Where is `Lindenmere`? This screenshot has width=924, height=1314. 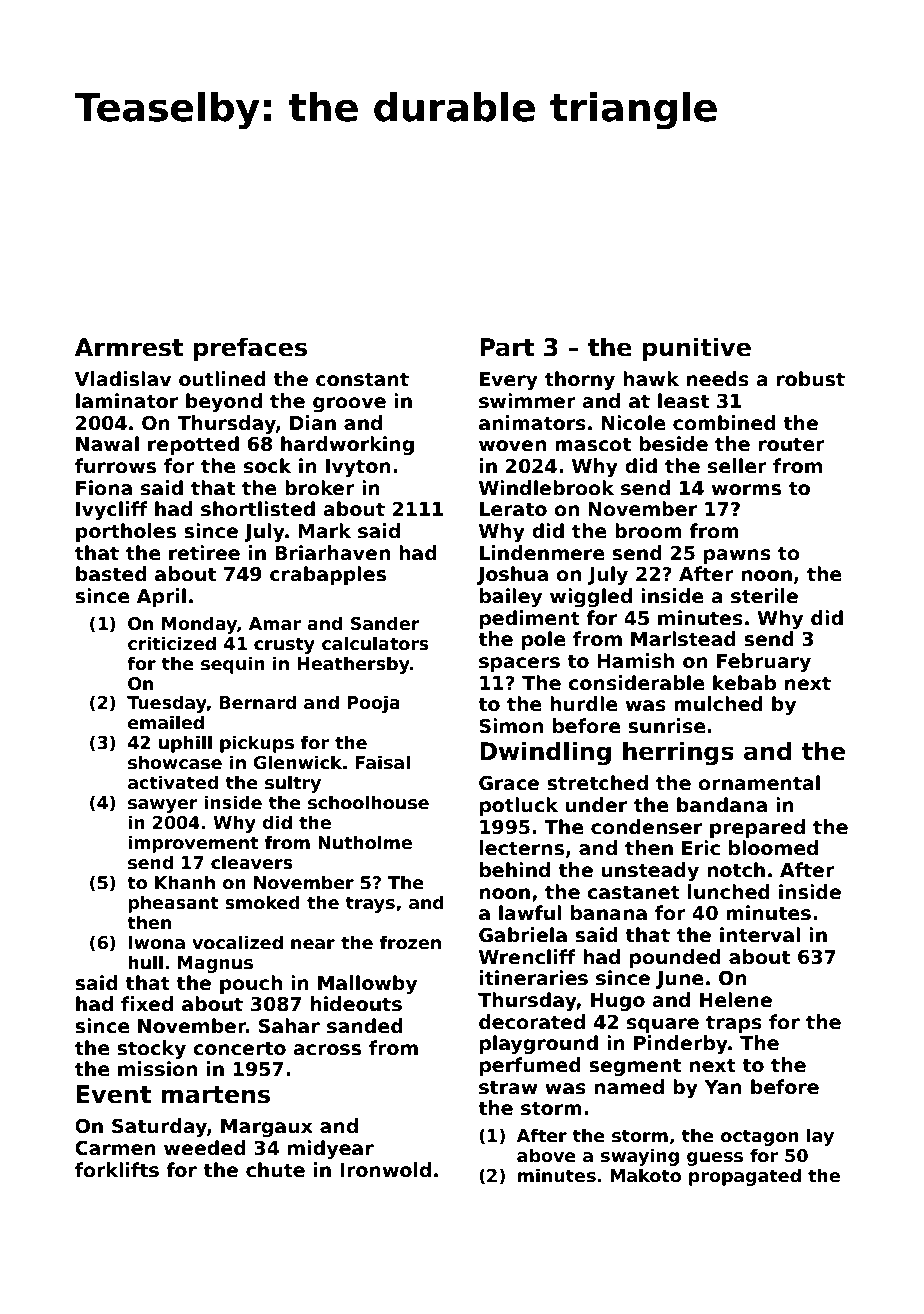
Lindenmere is located at coordinates (542, 553).
